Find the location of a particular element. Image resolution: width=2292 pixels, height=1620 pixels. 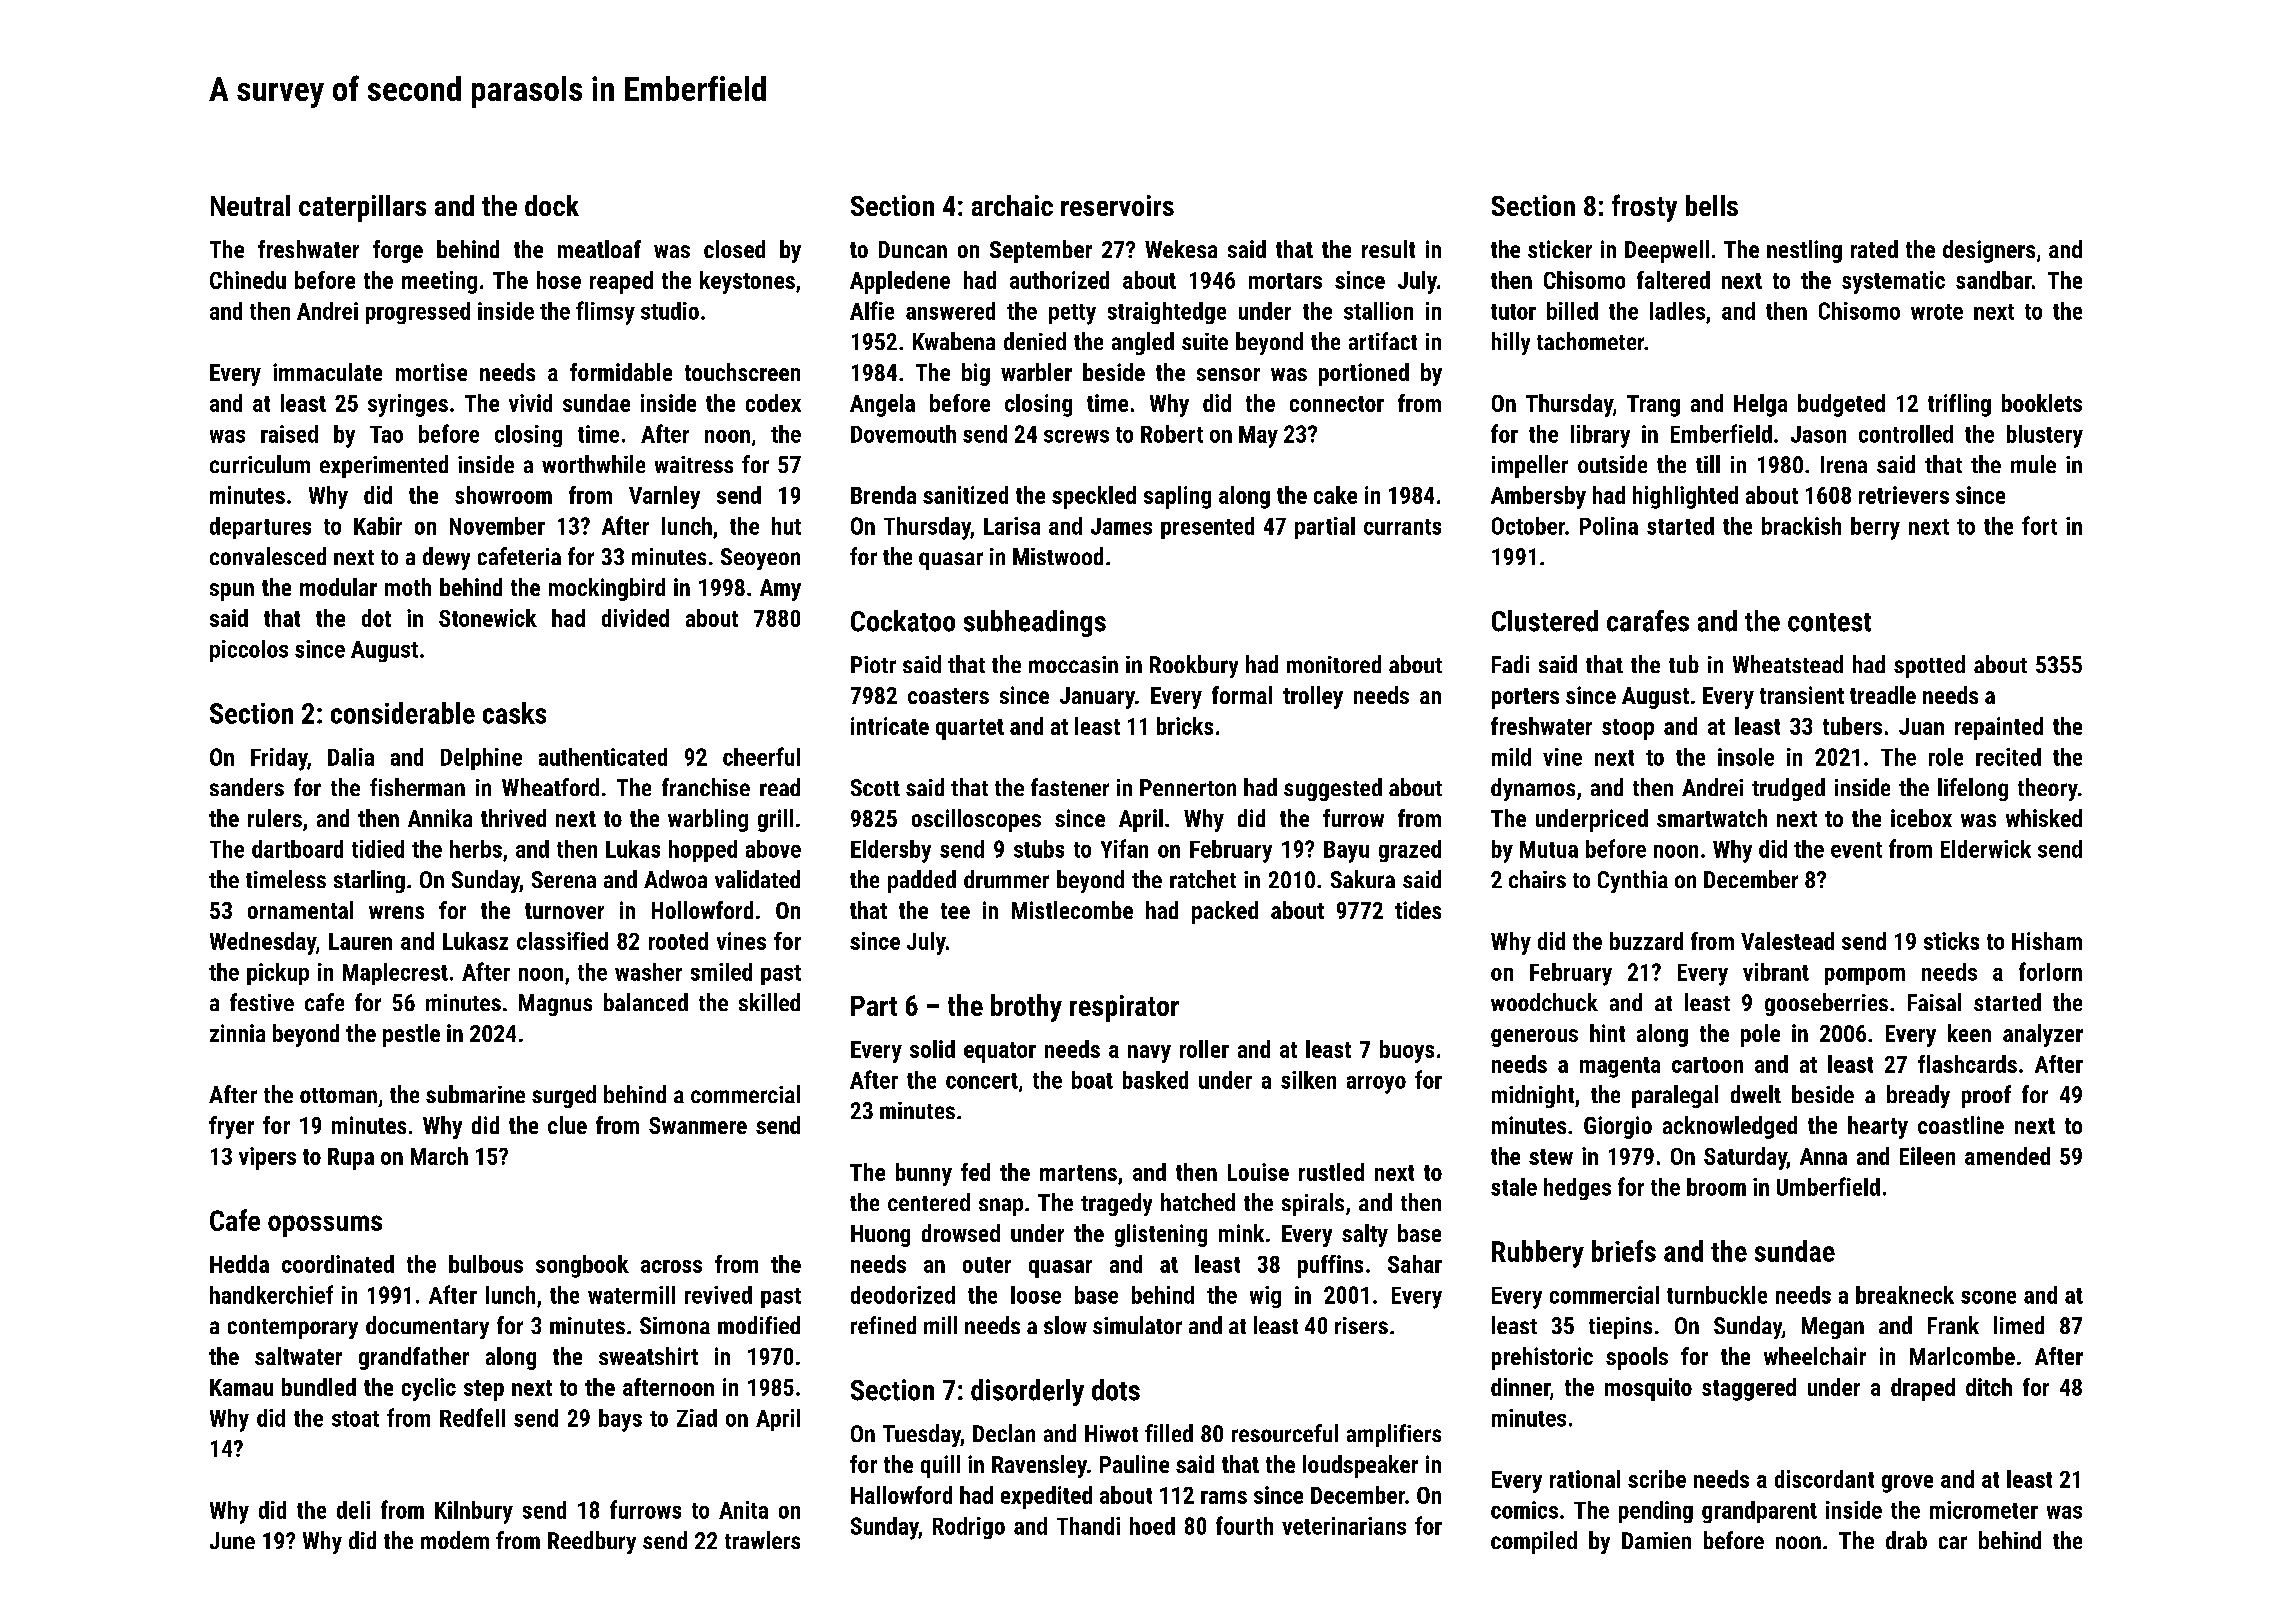

Stonewick is located at coordinates (488, 618).
